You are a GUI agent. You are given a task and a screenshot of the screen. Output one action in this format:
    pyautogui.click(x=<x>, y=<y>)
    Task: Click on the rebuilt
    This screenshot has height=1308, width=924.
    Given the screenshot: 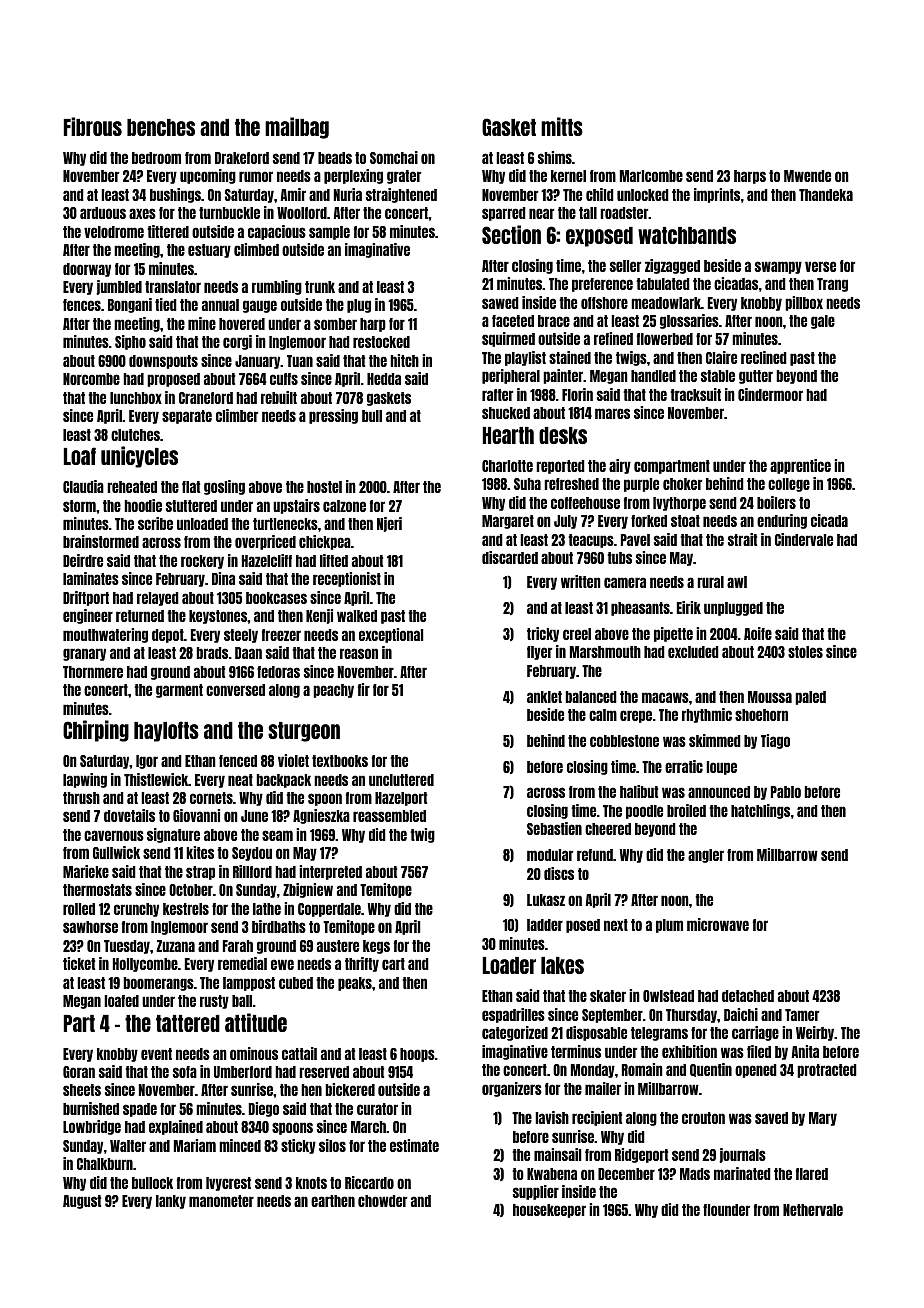 What is the action you would take?
    pyautogui.click(x=279, y=397)
